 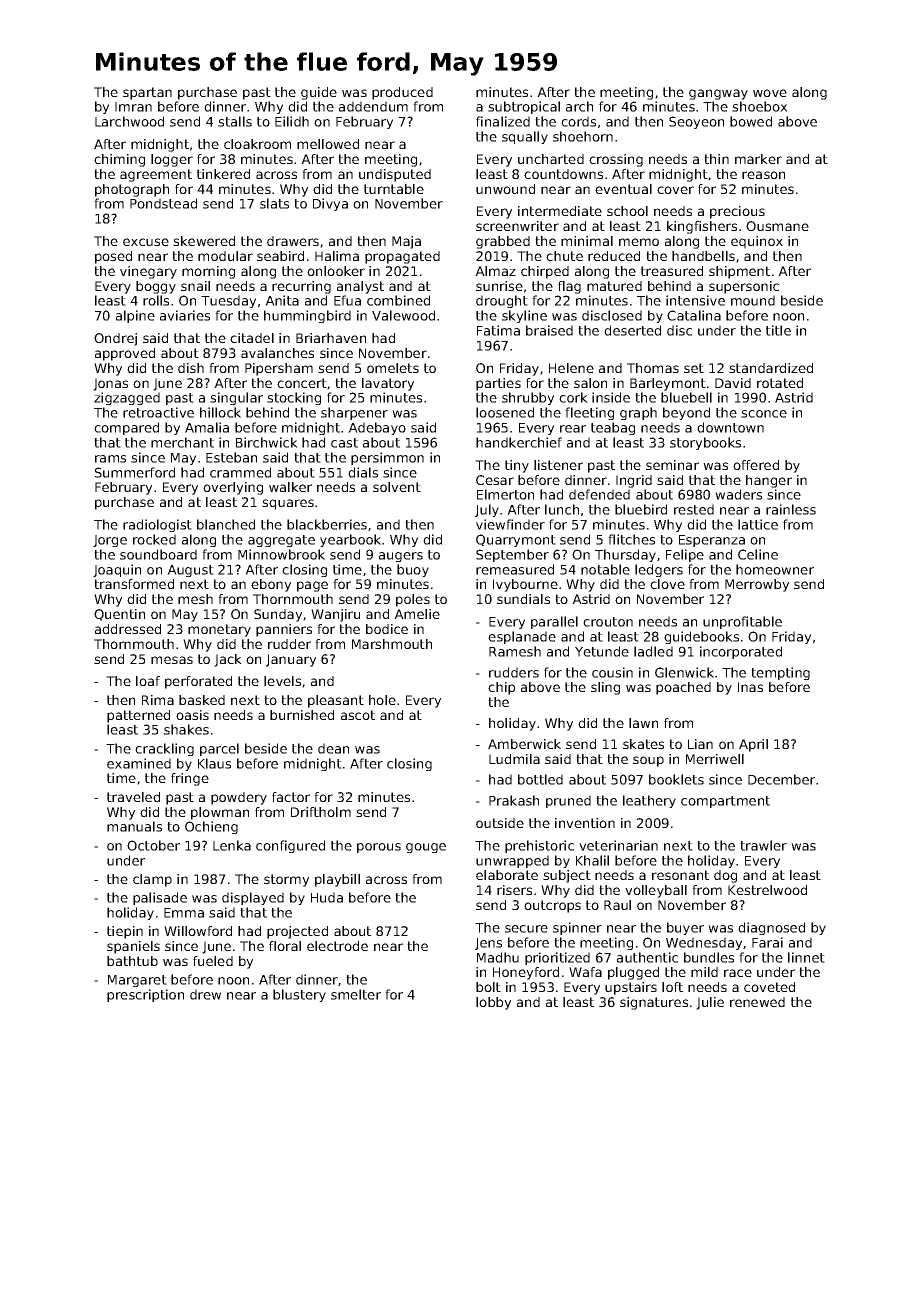 I want to click on invention, so click(x=585, y=823).
